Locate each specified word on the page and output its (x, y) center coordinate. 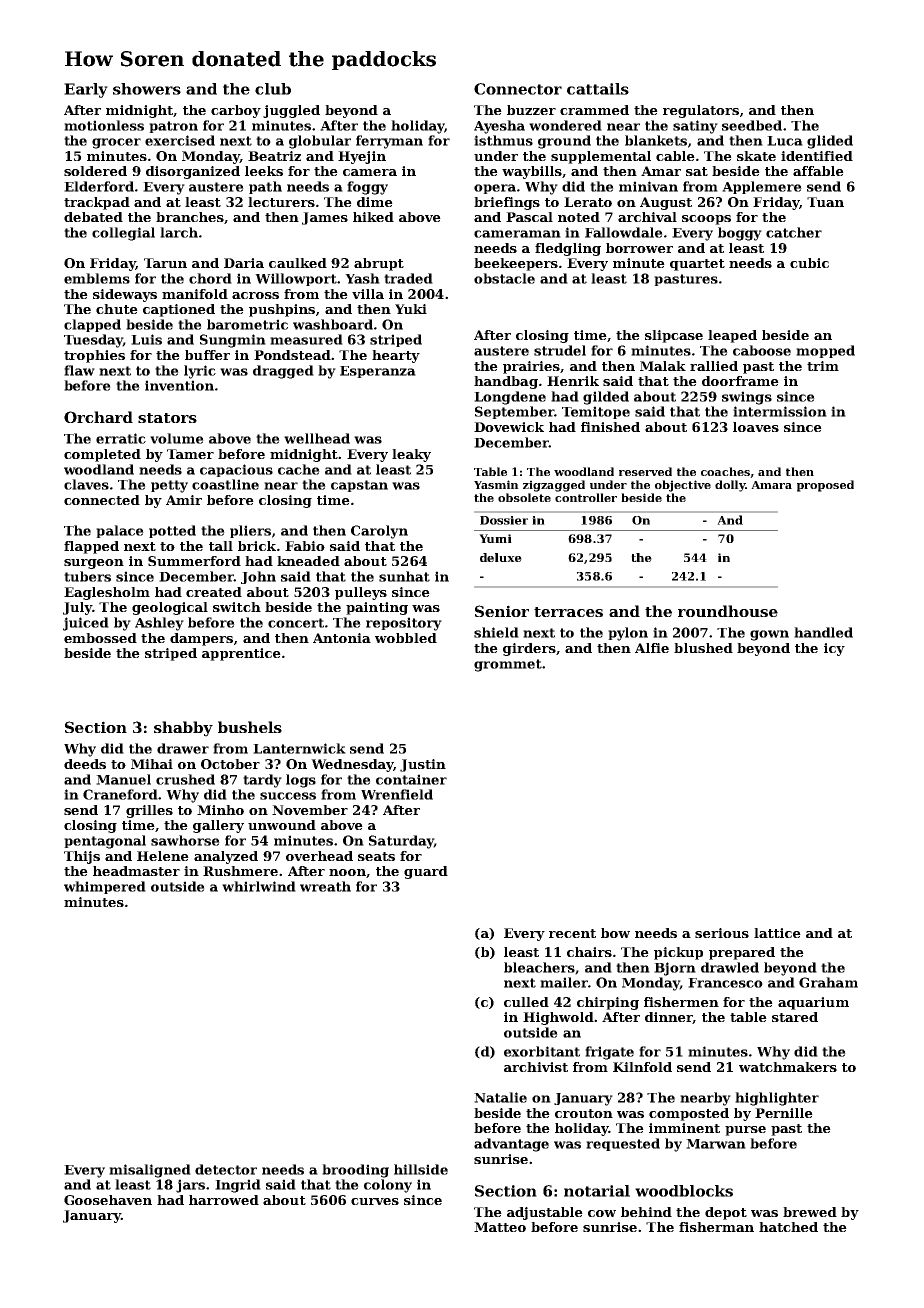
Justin (423, 765)
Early (86, 90)
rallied (714, 366)
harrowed (224, 1200)
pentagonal (105, 842)
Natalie (500, 1097)
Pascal (529, 217)
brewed (810, 1212)
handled (823, 632)
